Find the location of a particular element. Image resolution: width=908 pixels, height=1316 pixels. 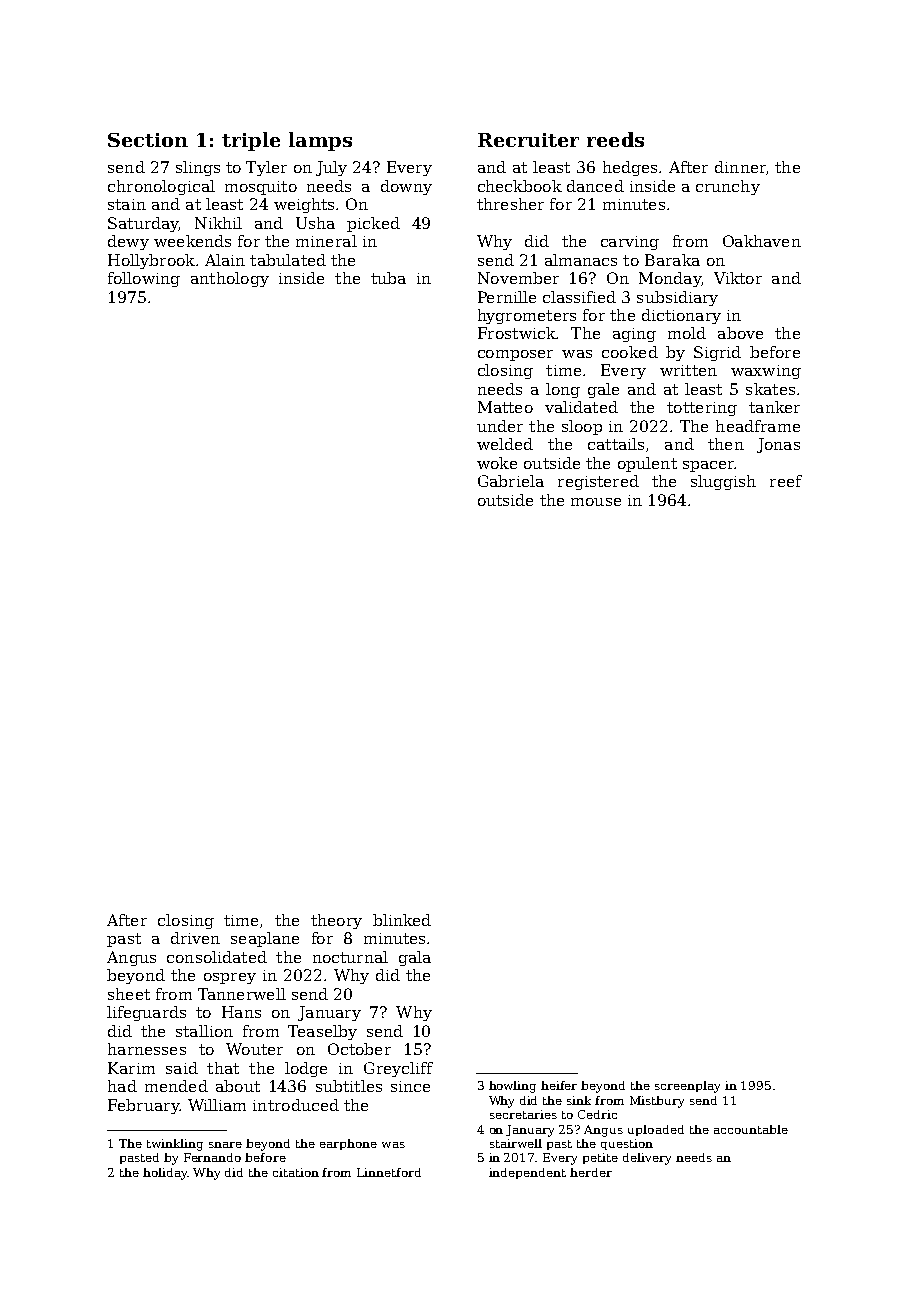

screenplay is located at coordinates (687, 1087).
